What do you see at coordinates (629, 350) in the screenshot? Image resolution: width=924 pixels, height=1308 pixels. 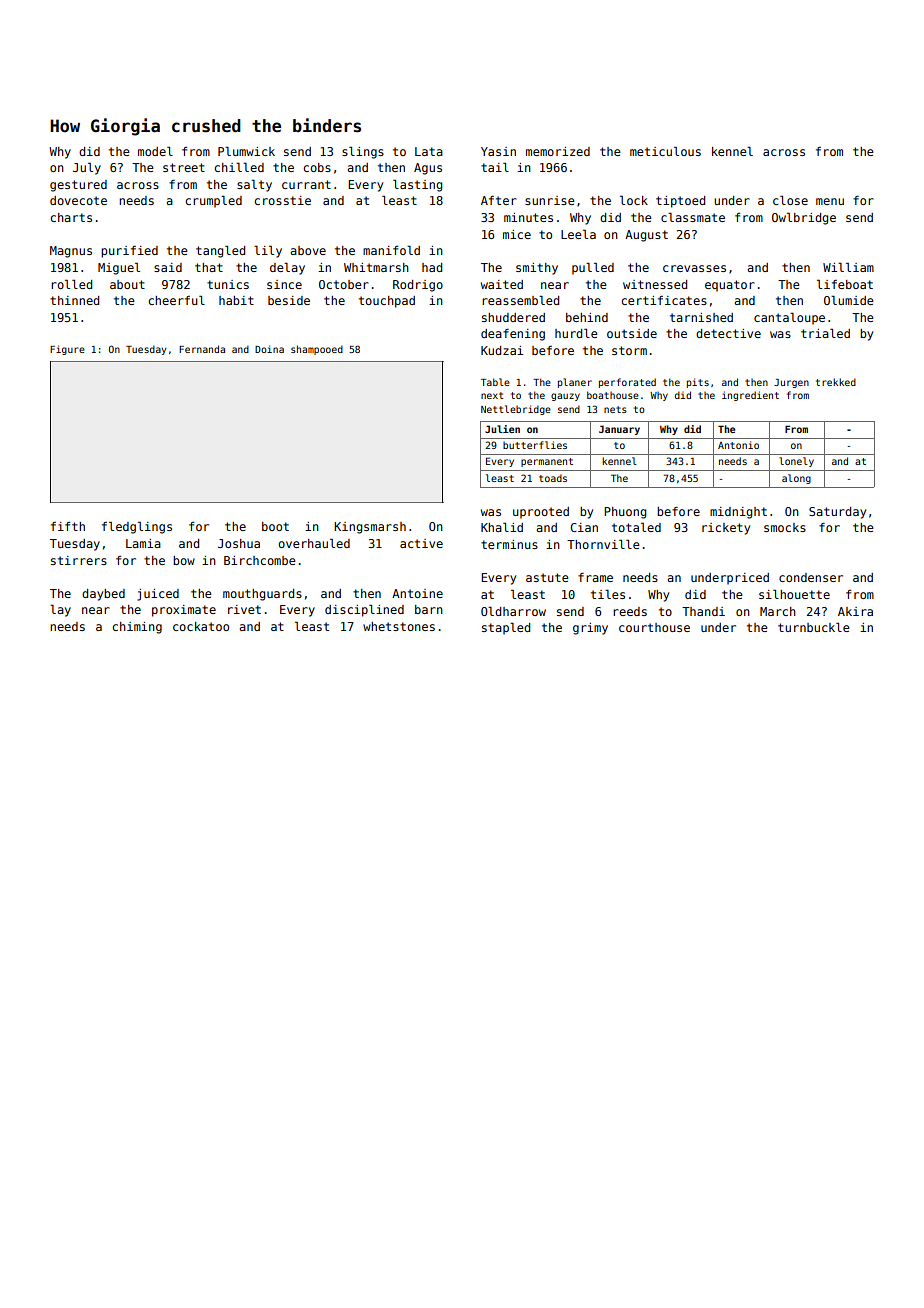 I see `storm` at bounding box center [629, 350].
